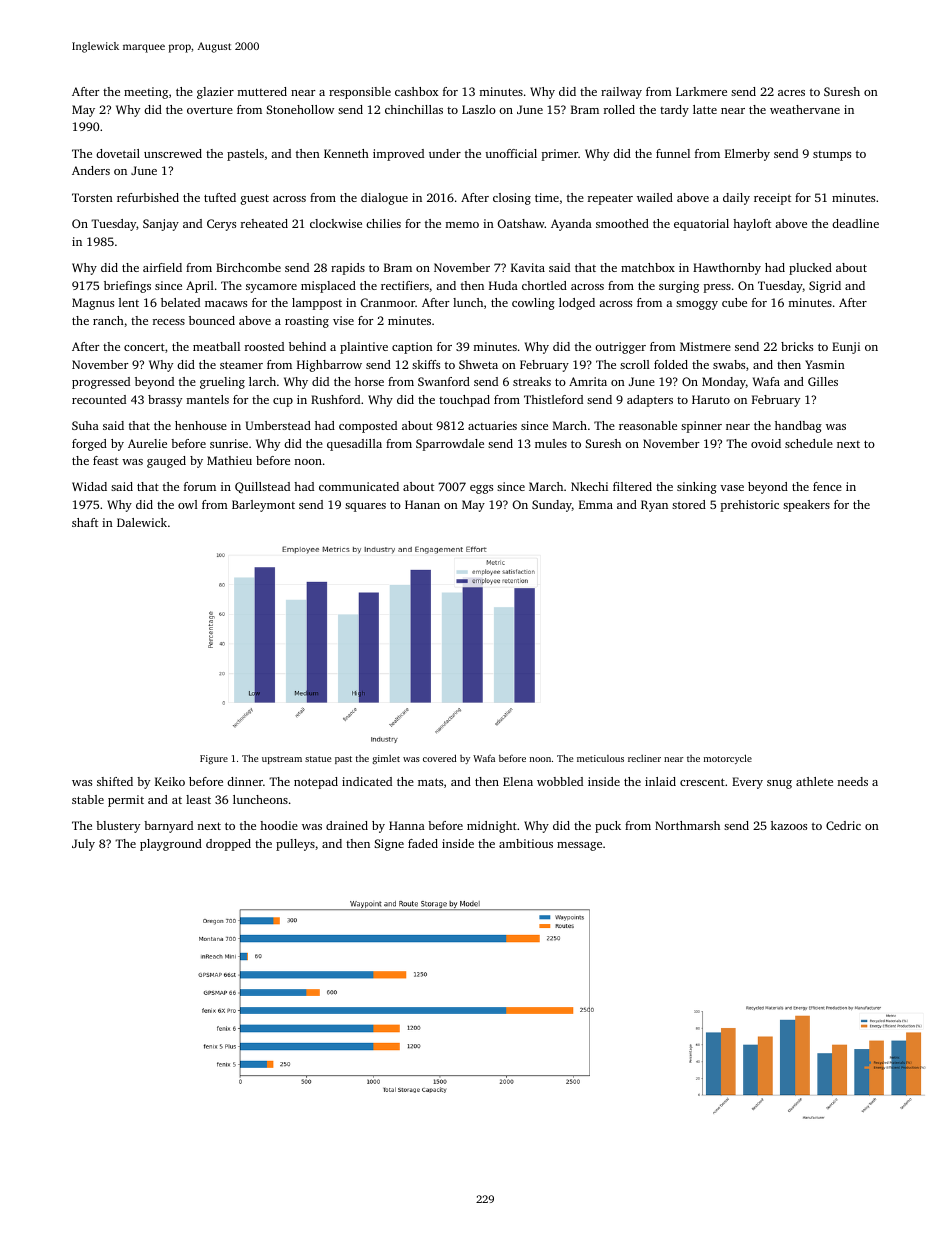 Image resolution: width=952 pixels, height=1233 pixels. What do you see at coordinates (750, 506) in the page?
I see `prehistoric` at bounding box center [750, 506].
